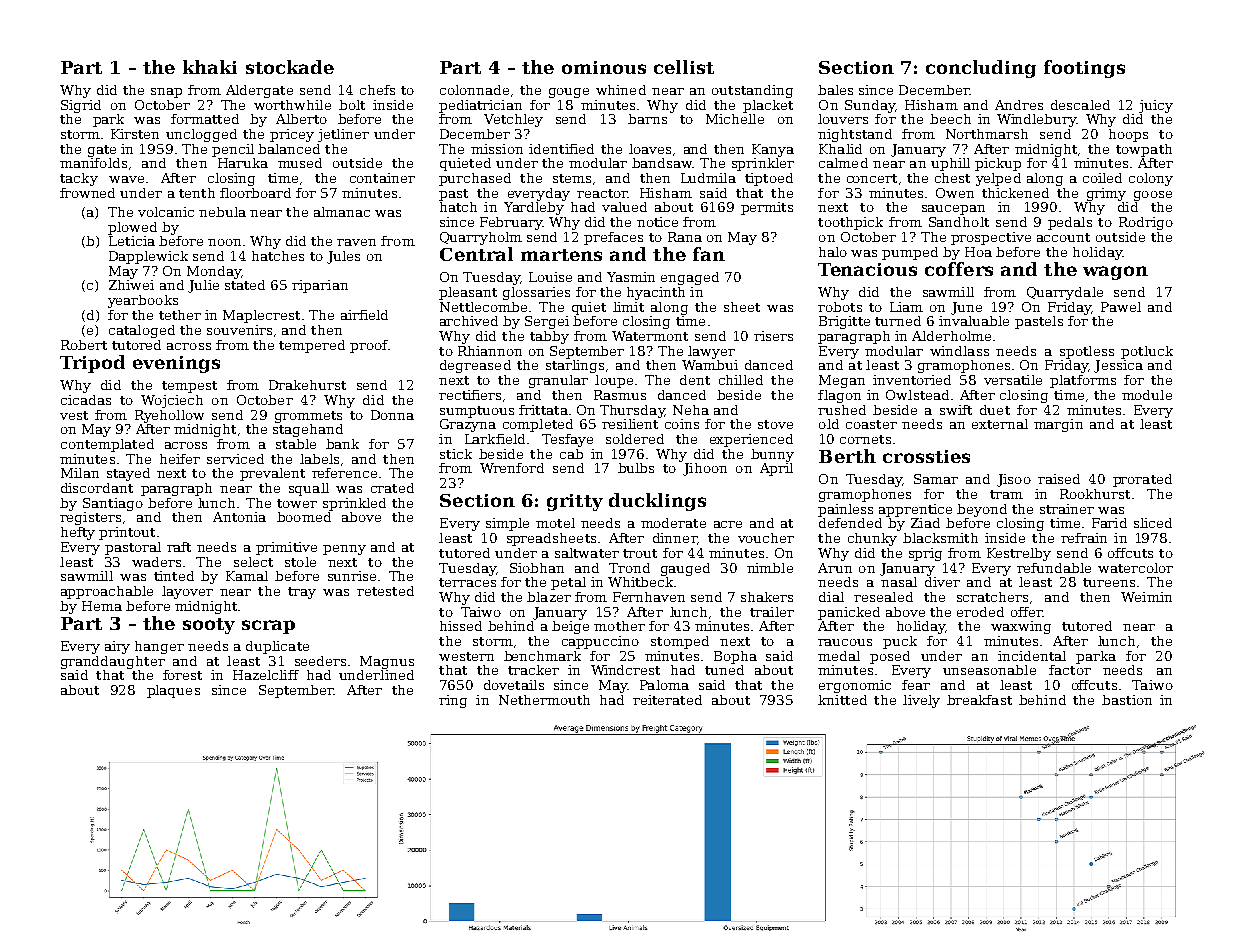 The image size is (1233, 952). Describe the element at coordinates (1142, 480) in the document. I see `prorated` at that location.
